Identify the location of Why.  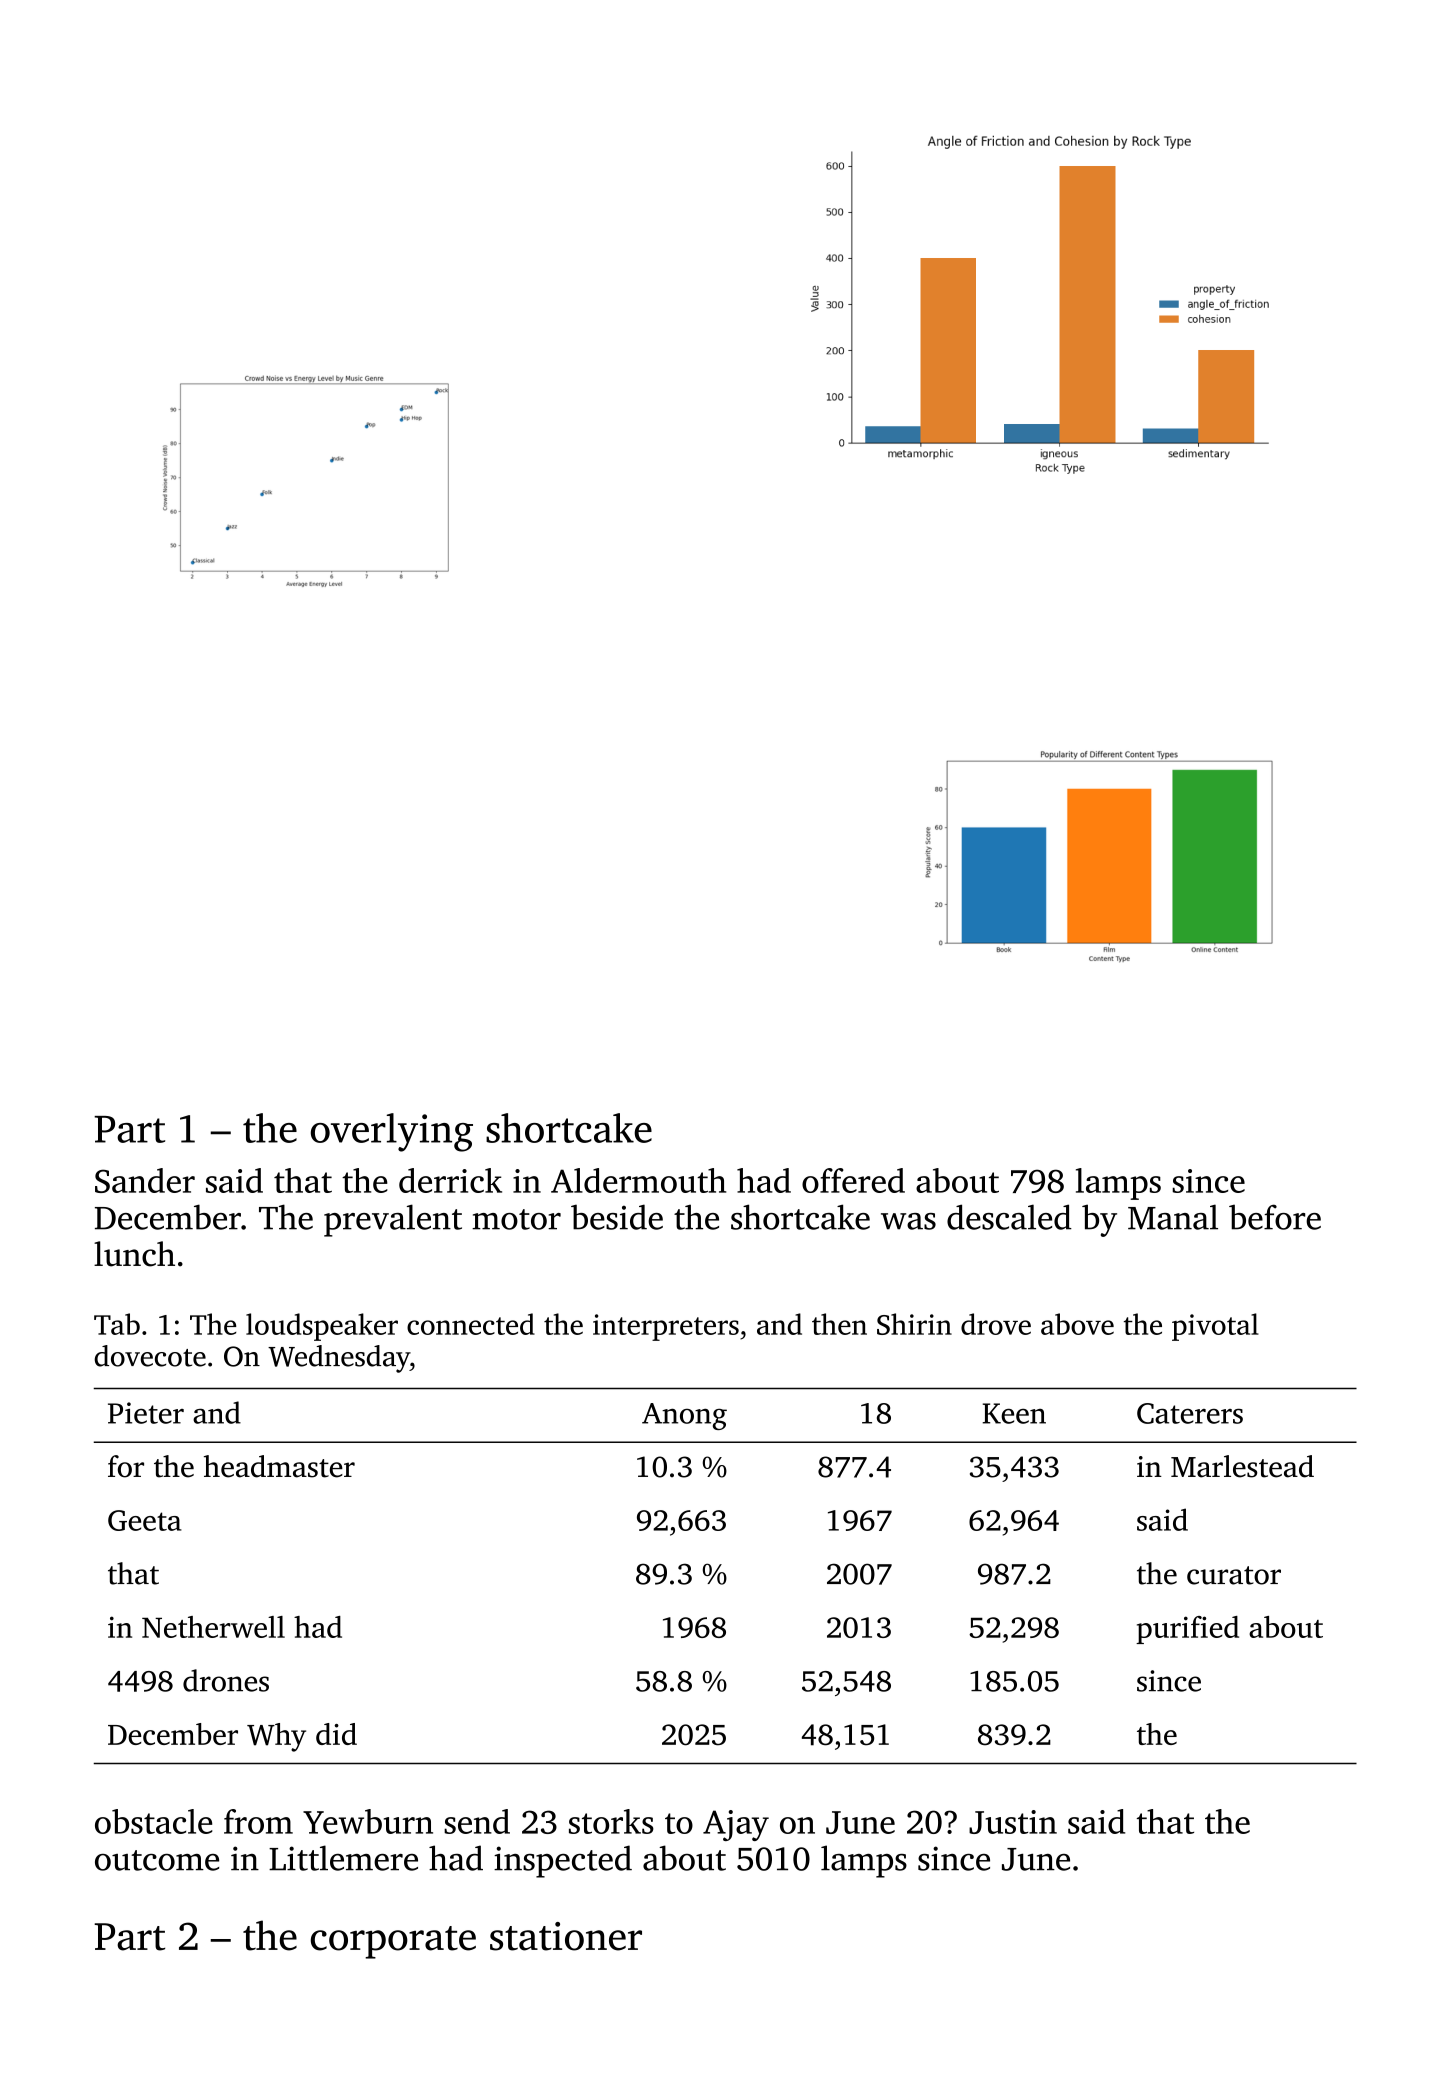
(276, 1737).
